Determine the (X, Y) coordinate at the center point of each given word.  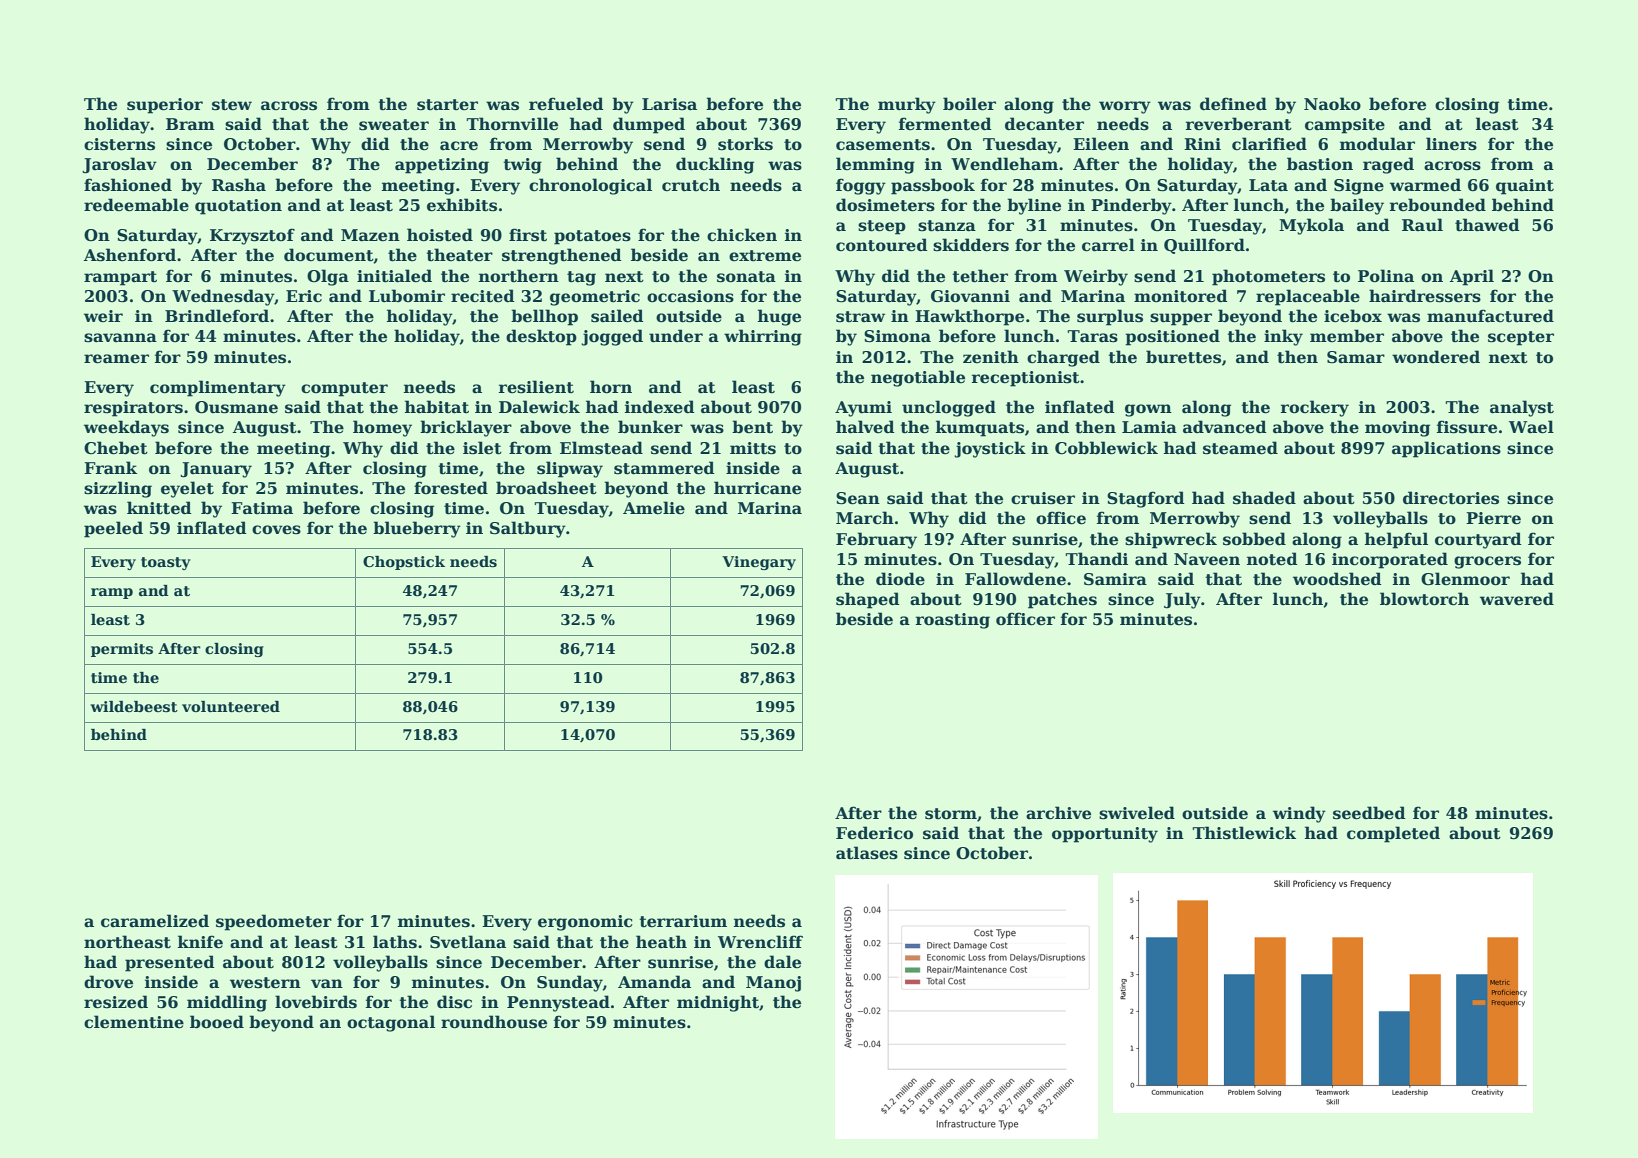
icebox (1353, 316)
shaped (868, 600)
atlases (867, 853)
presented (170, 963)
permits (122, 650)
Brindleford (217, 316)
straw (860, 317)
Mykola (1311, 226)
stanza (947, 226)
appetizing (442, 166)
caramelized (155, 921)
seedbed (1369, 813)
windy (1299, 814)
